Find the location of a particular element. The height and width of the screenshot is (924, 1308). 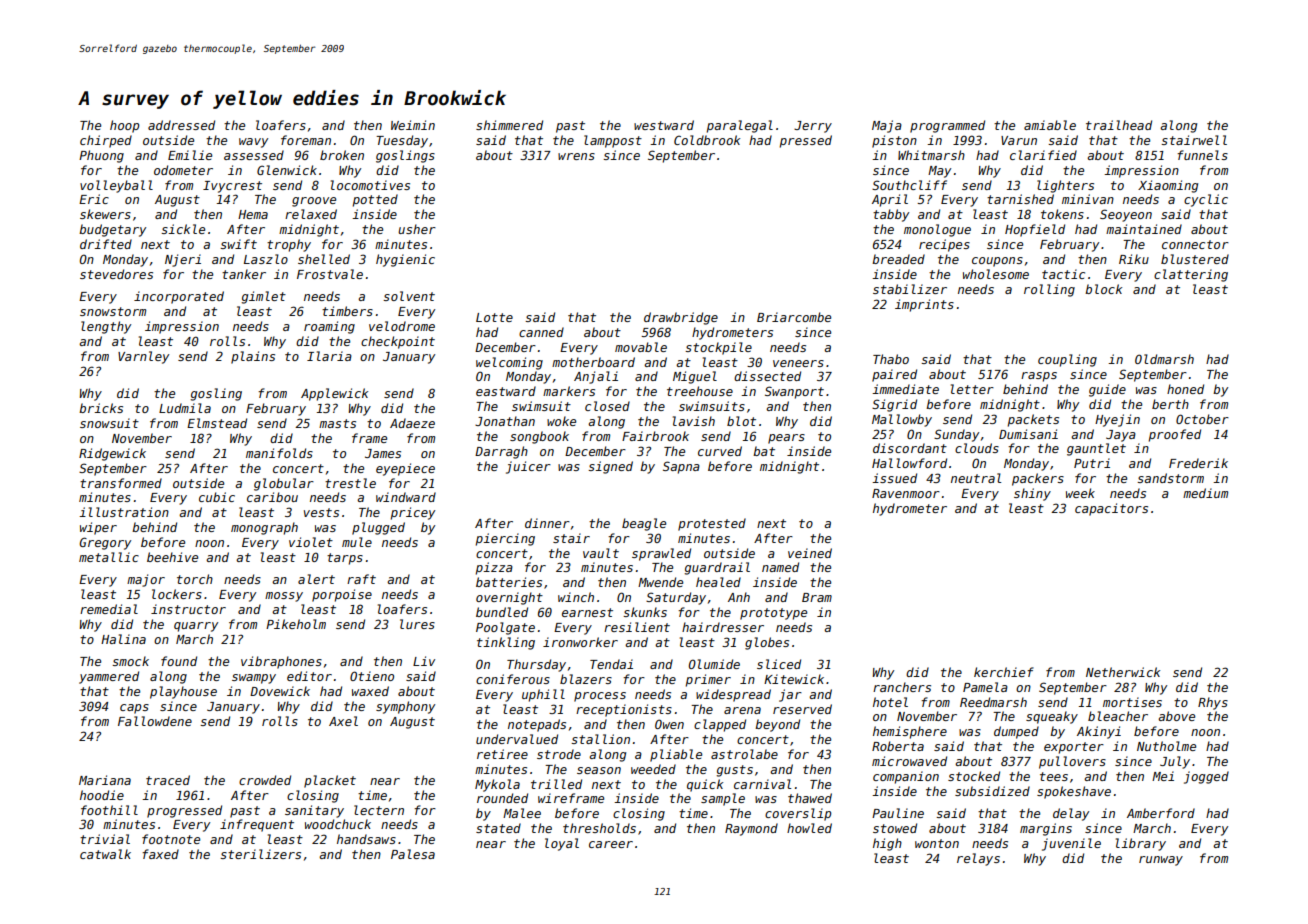

Pikeholm is located at coordinates (296, 624).
